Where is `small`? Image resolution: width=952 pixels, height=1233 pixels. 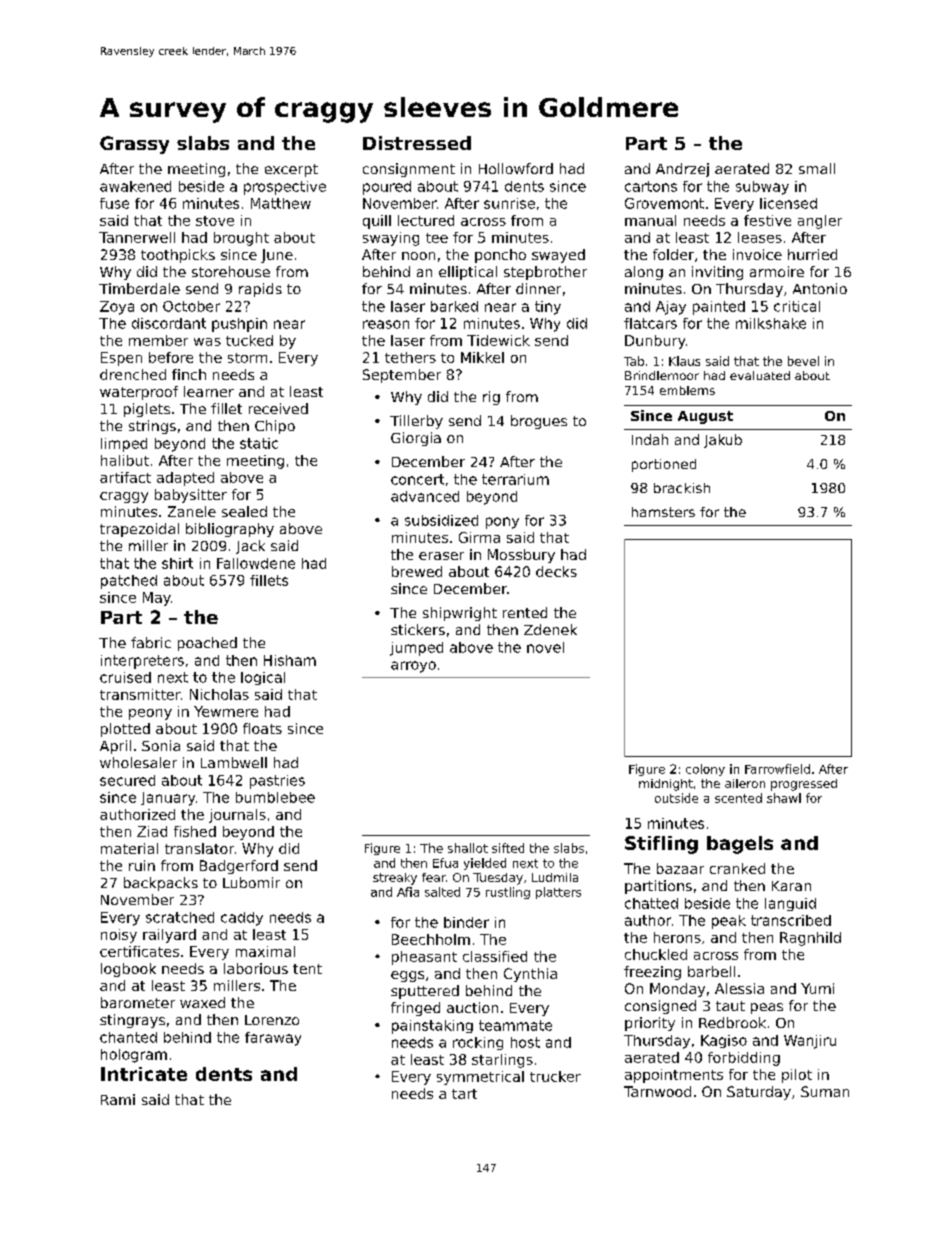
small is located at coordinates (817, 168).
